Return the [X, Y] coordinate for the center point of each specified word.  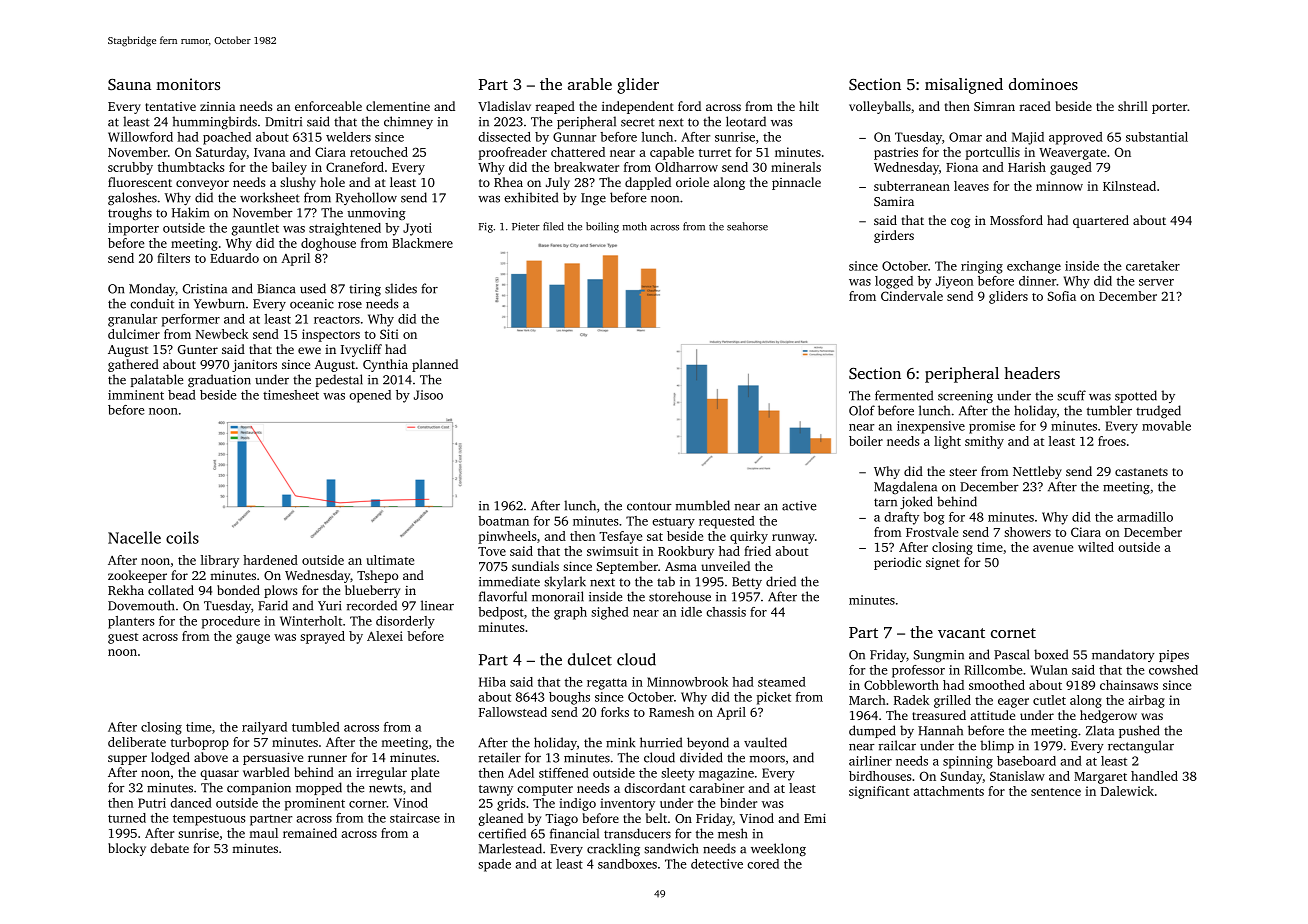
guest [123, 638]
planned [435, 365]
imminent [136, 395]
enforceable [328, 106]
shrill [1133, 106]
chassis [726, 612]
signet [943, 564]
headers [1032, 373]
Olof [862, 410]
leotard [746, 121]
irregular [381, 773]
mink [620, 742]
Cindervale [912, 296]
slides [401, 288]
